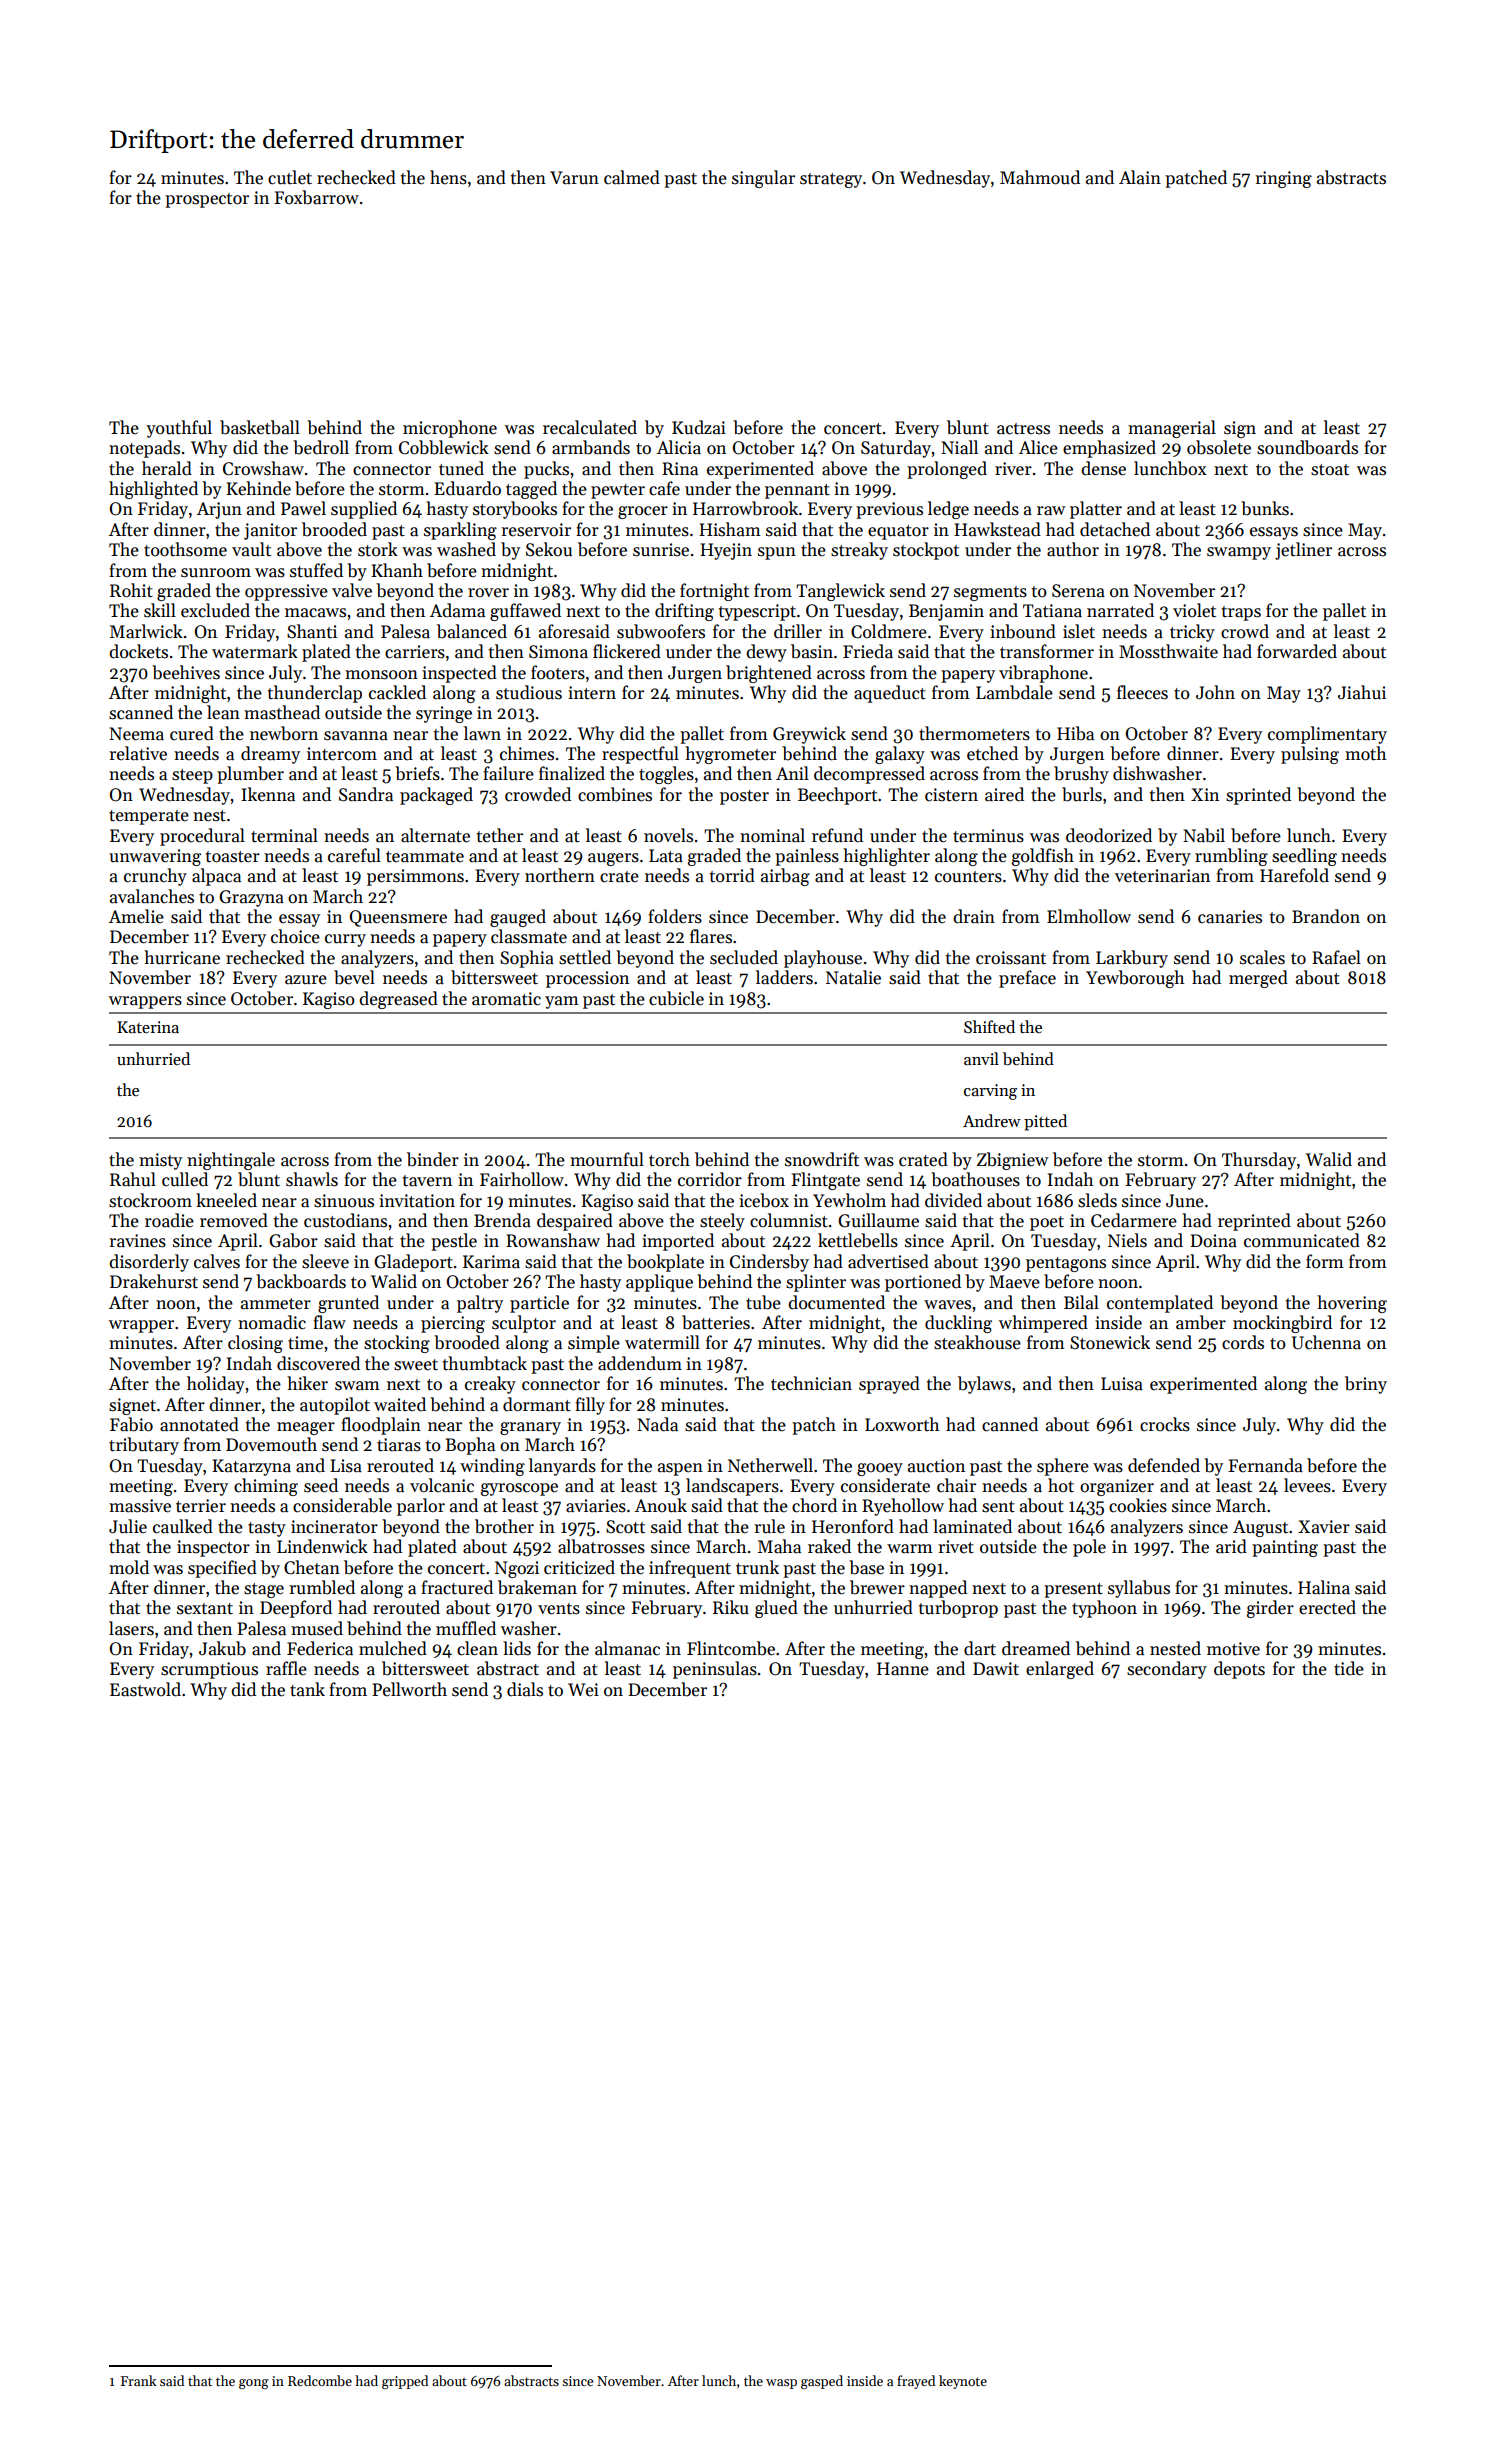 The width and height of the page is (1496, 2464). What do you see at coordinates (1027, 979) in the page?
I see `preface` at bounding box center [1027, 979].
